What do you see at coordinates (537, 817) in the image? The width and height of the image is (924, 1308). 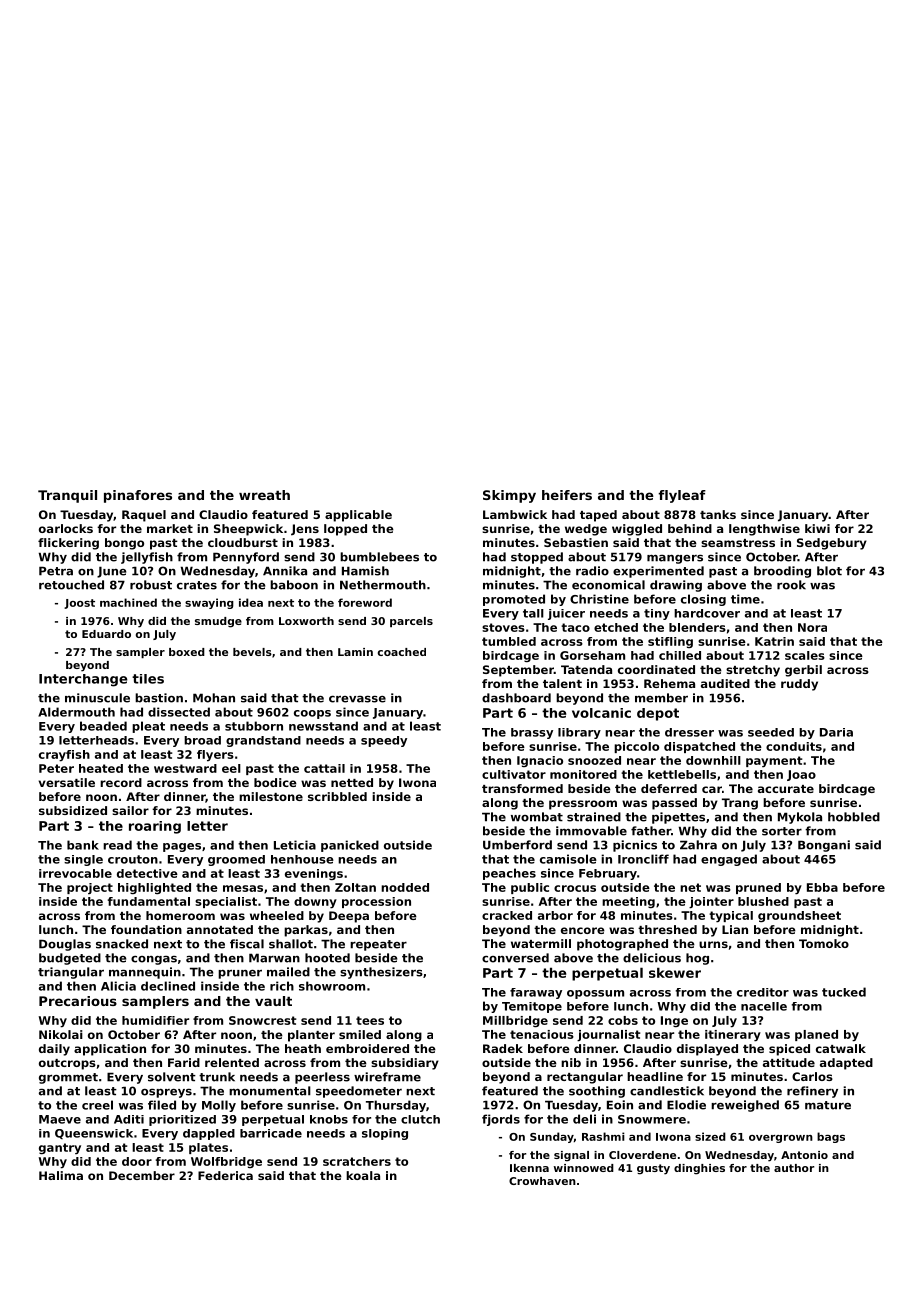 I see `wombat` at bounding box center [537, 817].
